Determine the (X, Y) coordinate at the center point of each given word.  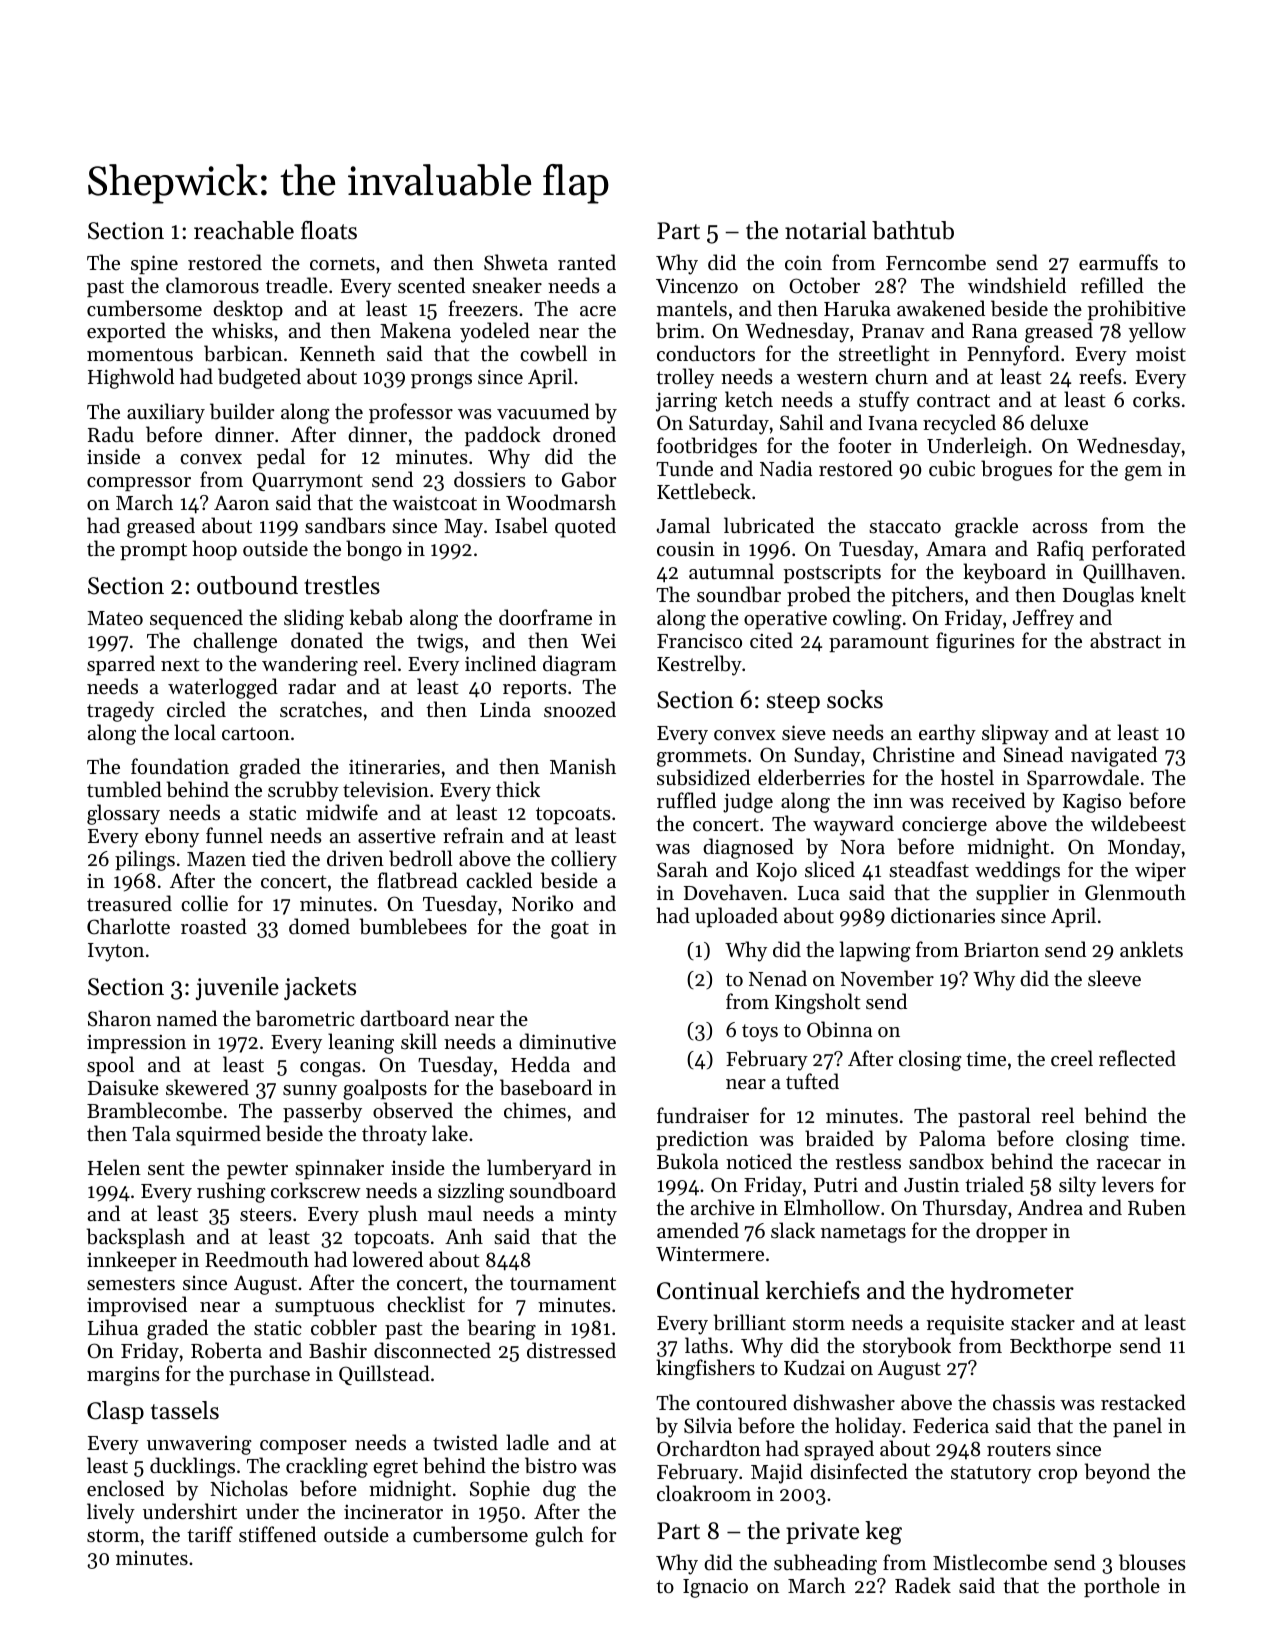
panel (1137, 1427)
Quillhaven (1131, 573)
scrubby (303, 791)
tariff (210, 1534)
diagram (580, 665)
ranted (587, 262)
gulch (559, 1536)
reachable (244, 230)
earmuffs (1118, 262)
